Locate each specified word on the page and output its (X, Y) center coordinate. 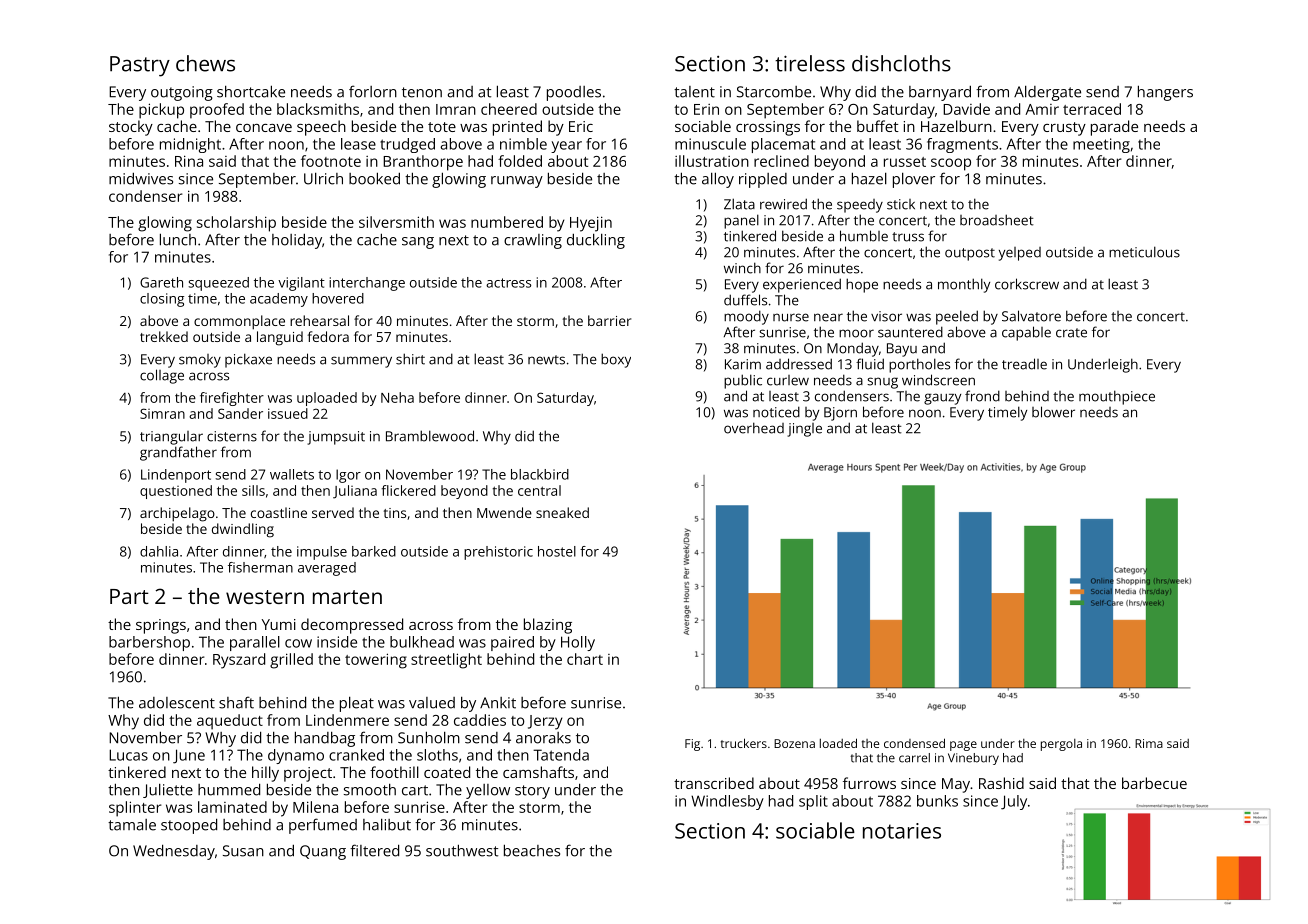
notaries (902, 831)
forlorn (373, 91)
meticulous (1144, 252)
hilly (265, 774)
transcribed (714, 783)
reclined (781, 161)
